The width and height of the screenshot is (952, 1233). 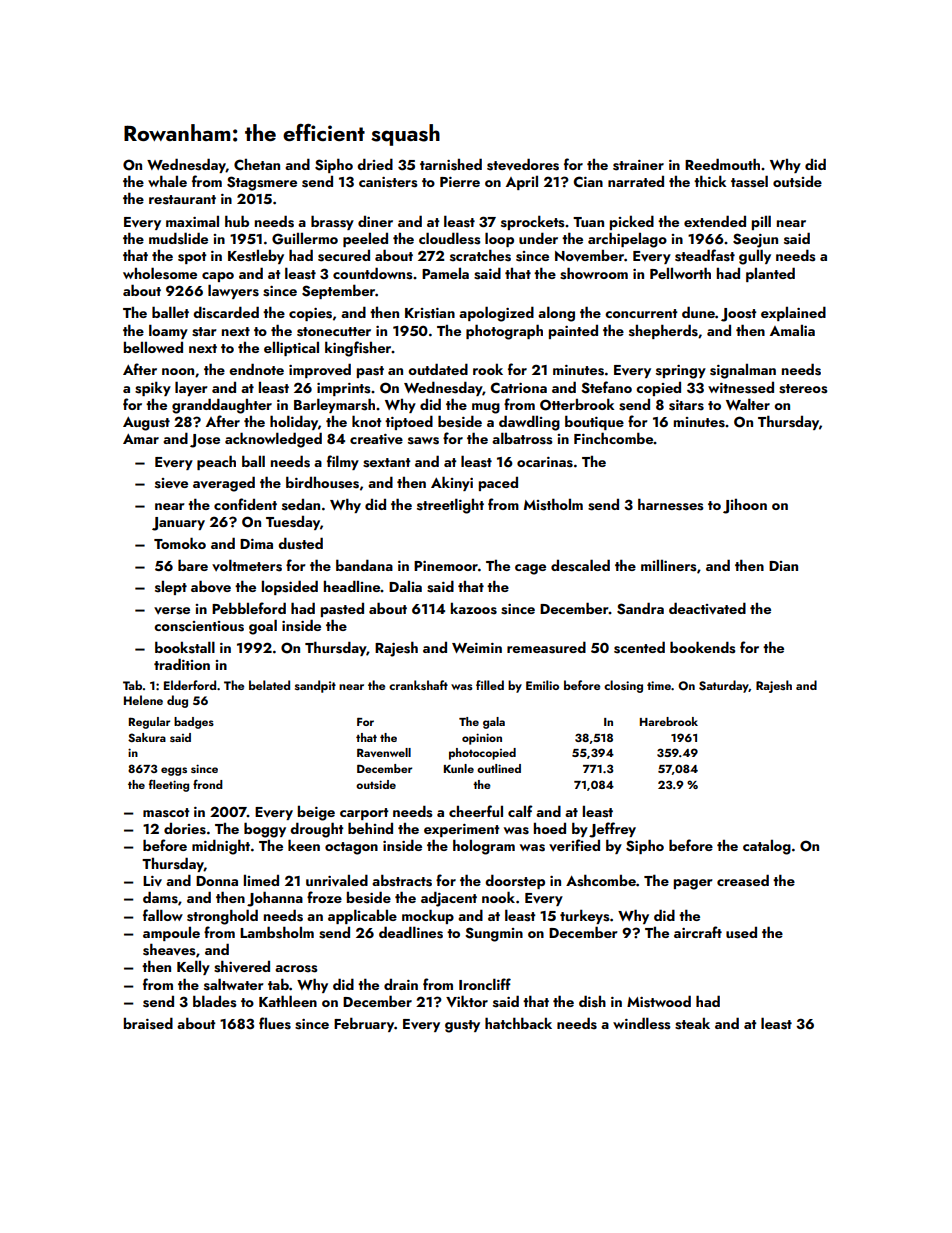 I want to click on saws, so click(x=423, y=441).
